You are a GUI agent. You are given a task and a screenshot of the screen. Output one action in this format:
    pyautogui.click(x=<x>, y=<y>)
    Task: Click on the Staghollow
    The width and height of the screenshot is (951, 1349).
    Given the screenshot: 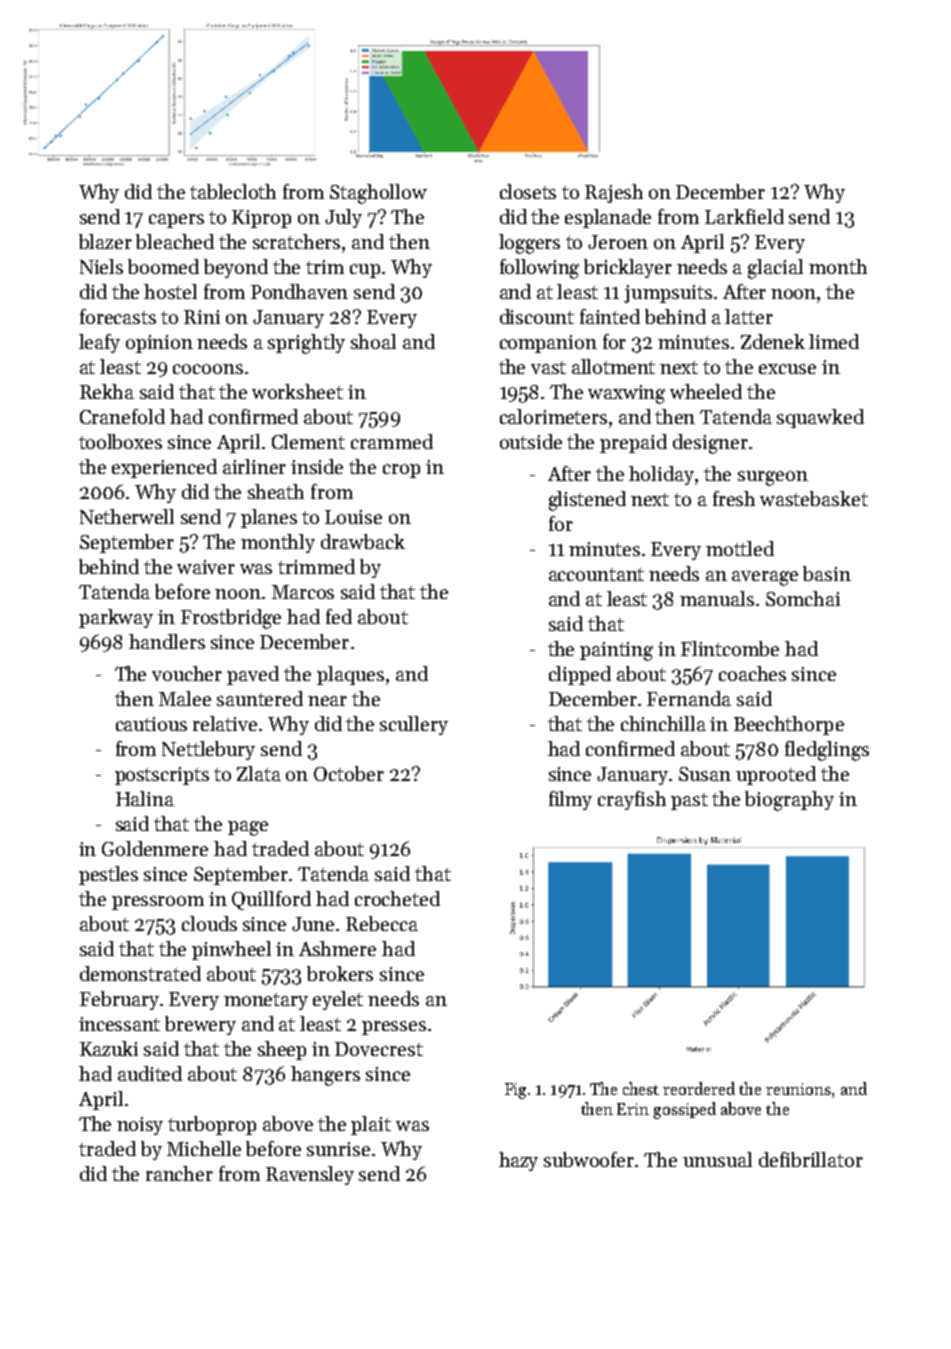 What is the action you would take?
    pyautogui.click(x=378, y=194)
